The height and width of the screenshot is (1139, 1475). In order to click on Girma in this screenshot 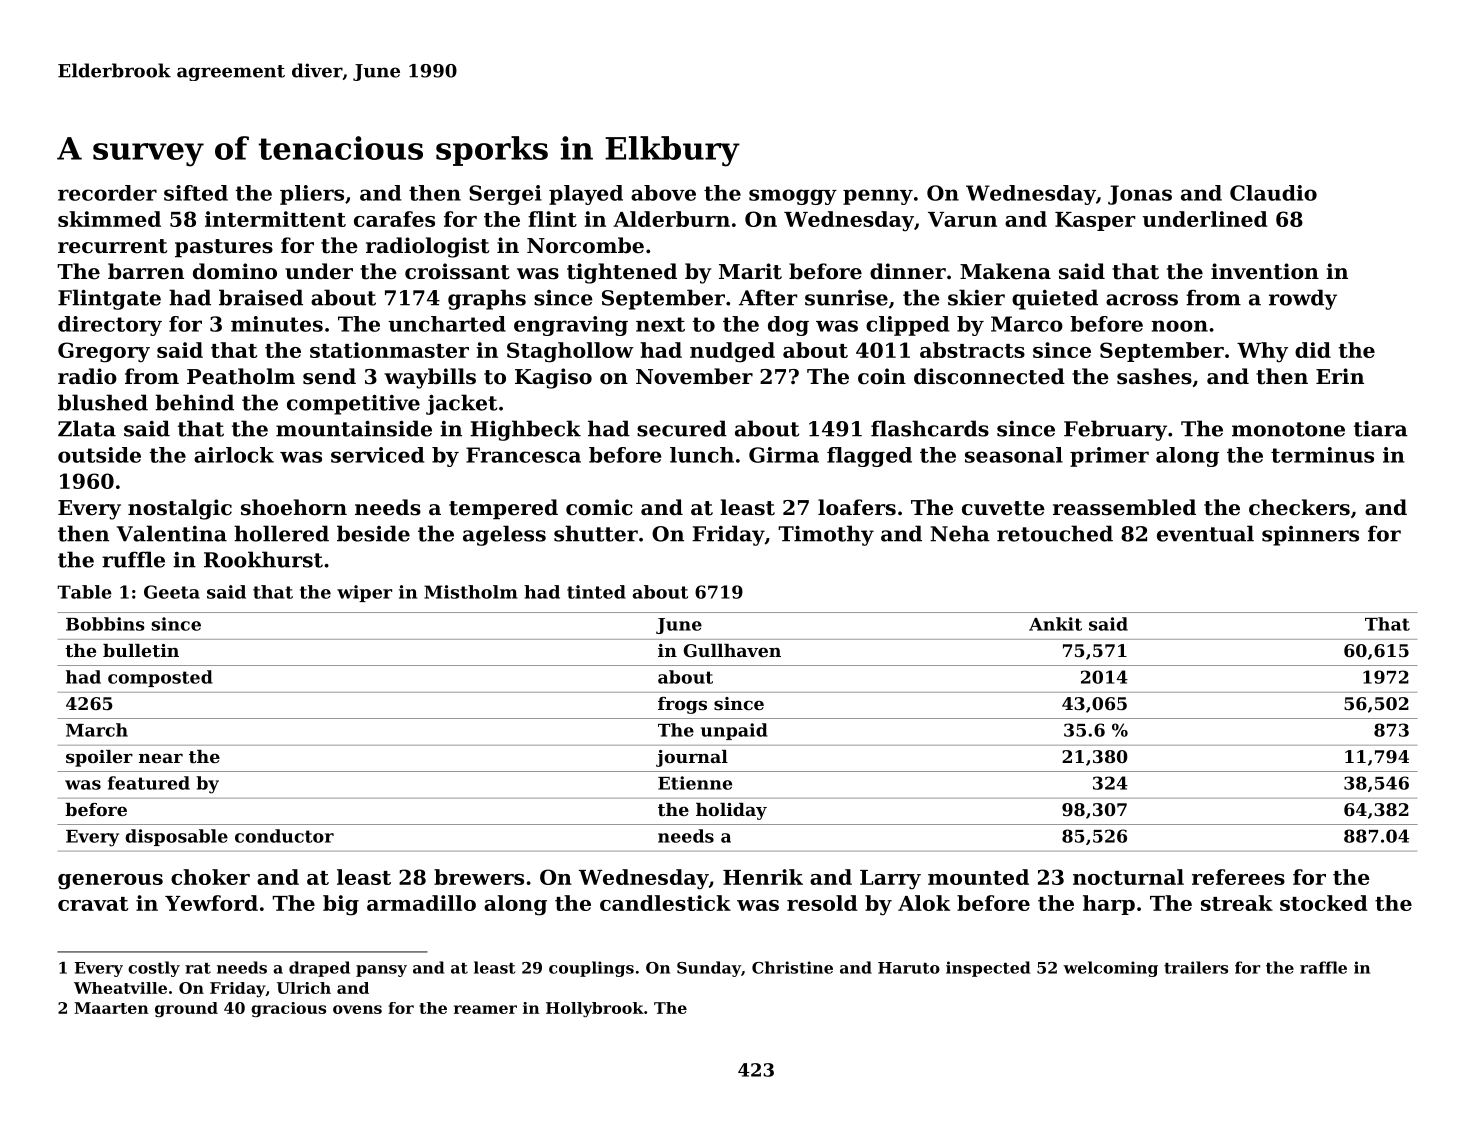, I will do `click(784, 455)`.
